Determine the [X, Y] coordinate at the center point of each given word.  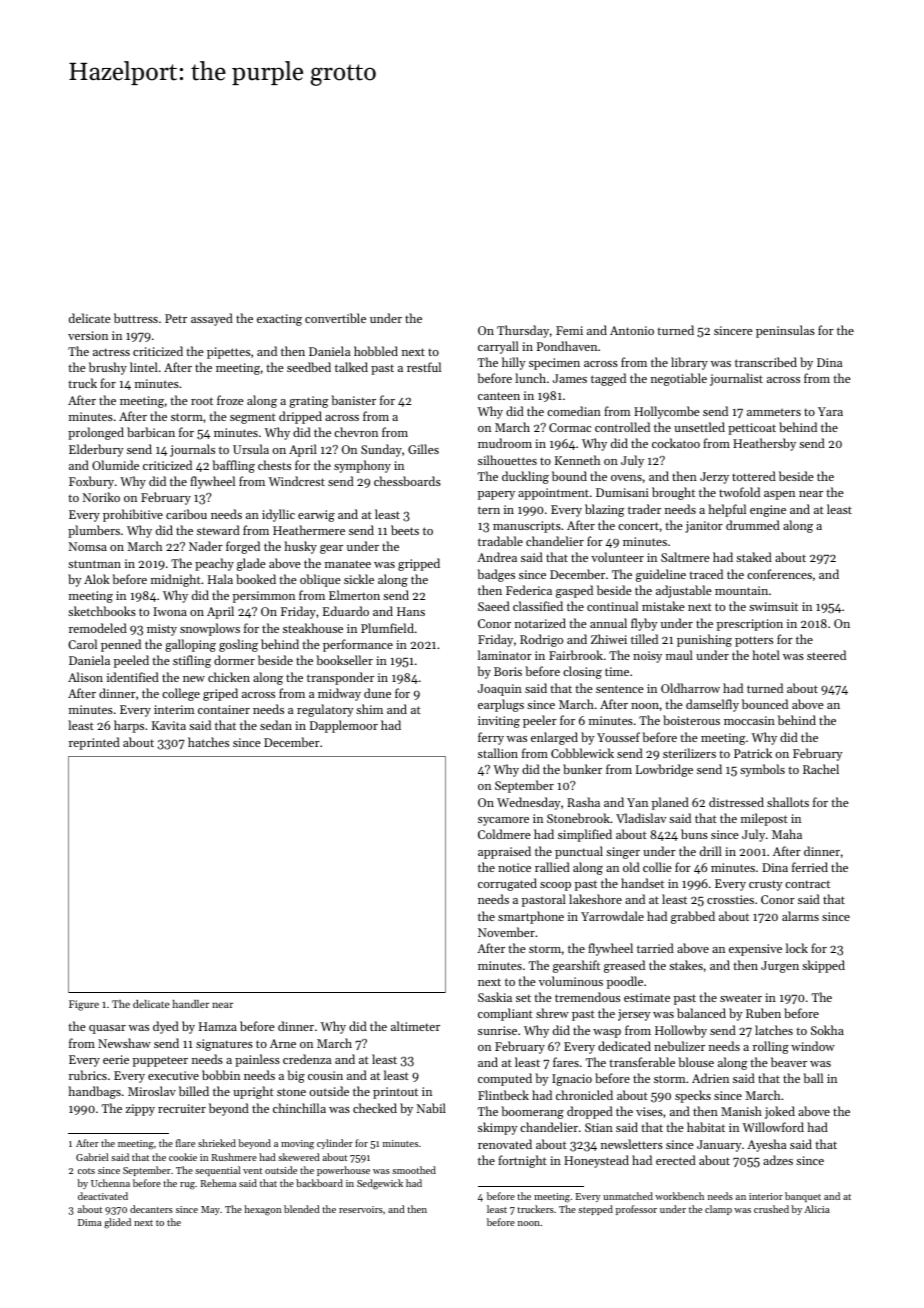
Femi [569, 330]
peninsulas [785, 331]
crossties [730, 899]
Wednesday [528, 803]
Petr [176, 318]
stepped [595, 1210]
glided [117, 1223]
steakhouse [313, 628]
